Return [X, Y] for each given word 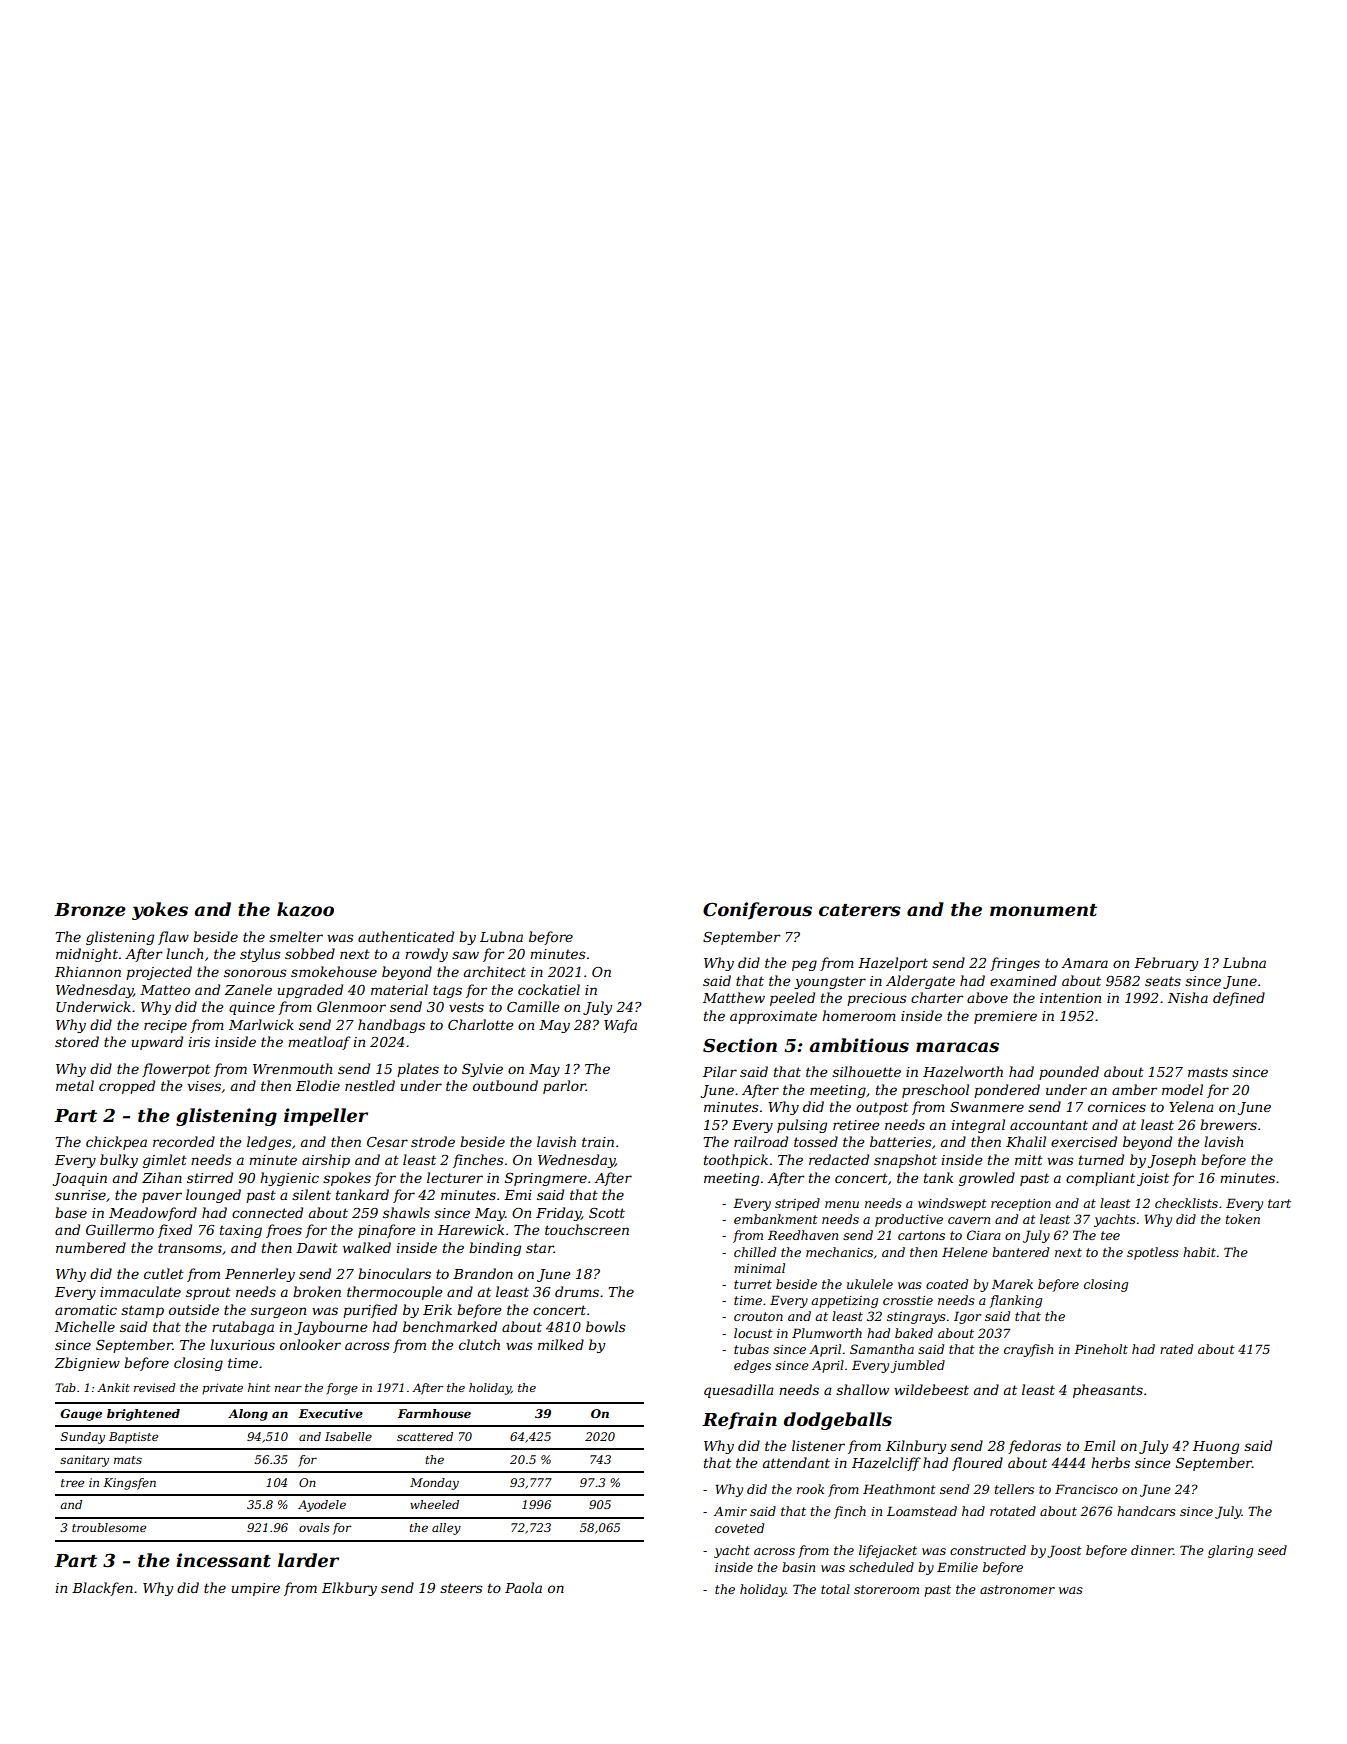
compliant [1100, 1179]
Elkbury [349, 1589]
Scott [607, 1213]
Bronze [90, 910]
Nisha [1188, 997]
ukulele [870, 1284]
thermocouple [394, 1293]
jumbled [918, 1366]
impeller [326, 1117]
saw [465, 955]
